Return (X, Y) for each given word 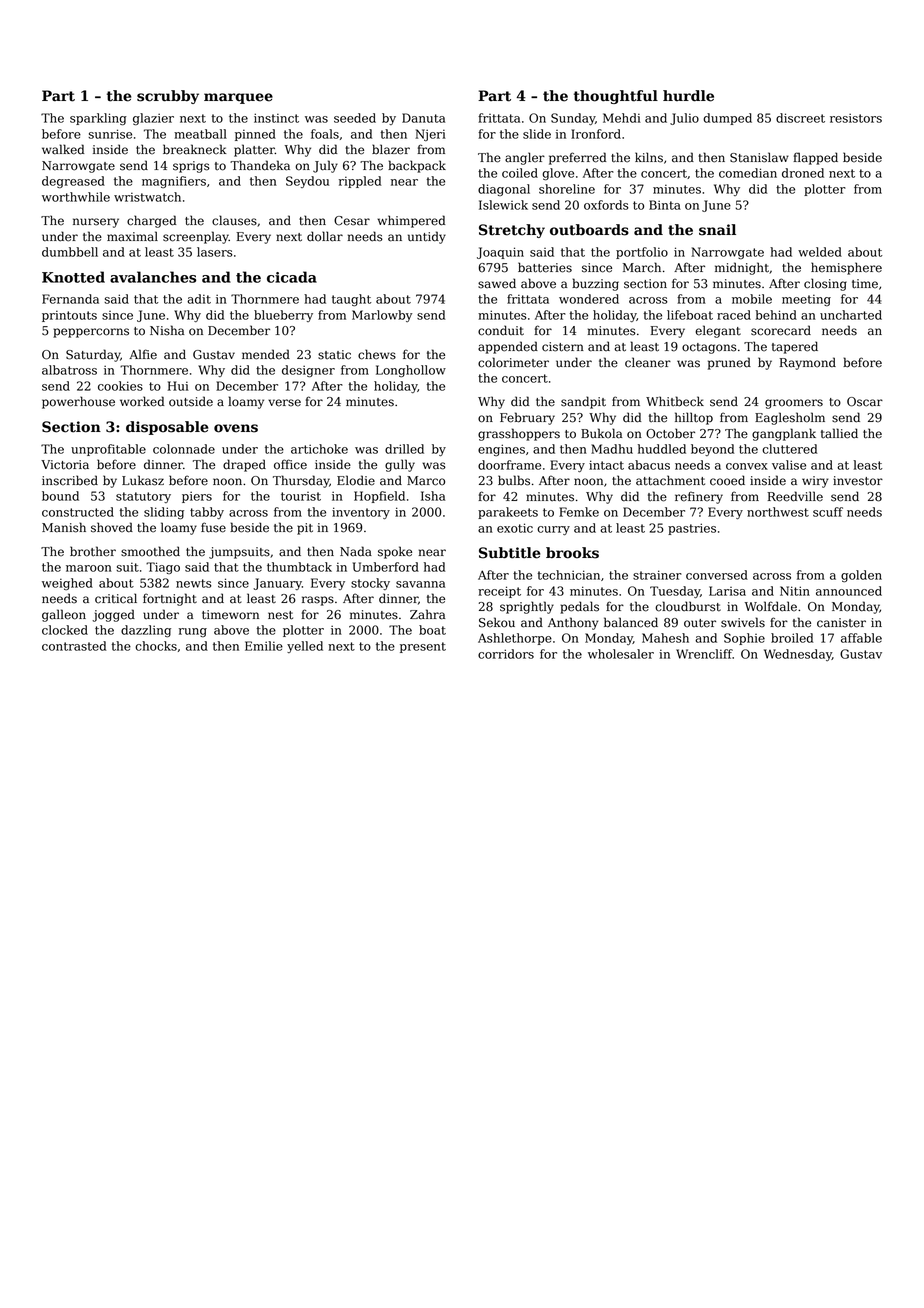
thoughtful (616, 97)
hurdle (688, 96)
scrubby (168, 97)
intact (606, 465)
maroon (89, 568)
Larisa (727, 591)
